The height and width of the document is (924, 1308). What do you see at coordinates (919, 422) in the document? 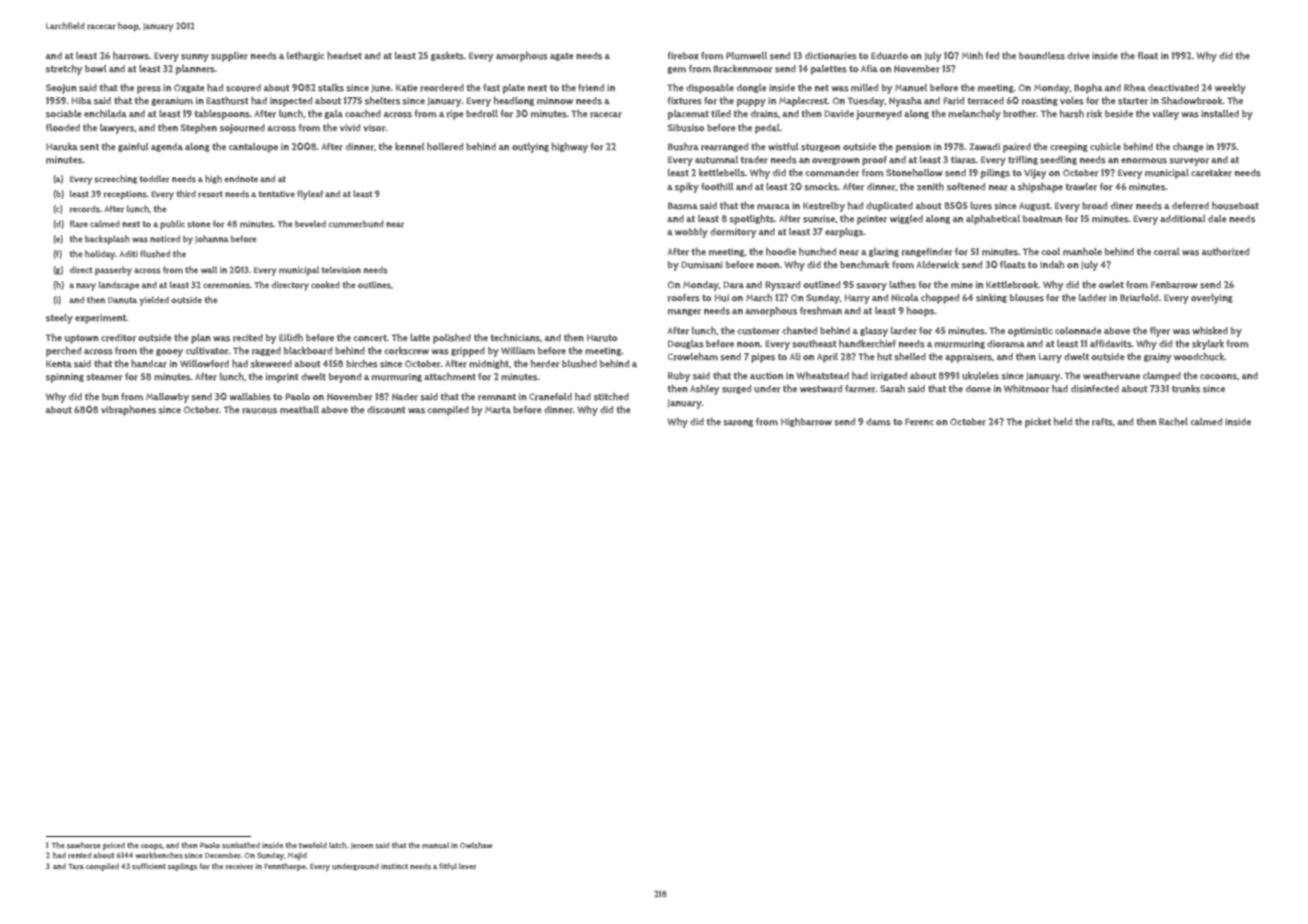
I see `Ferenc` at bounding box center [919, 422].
